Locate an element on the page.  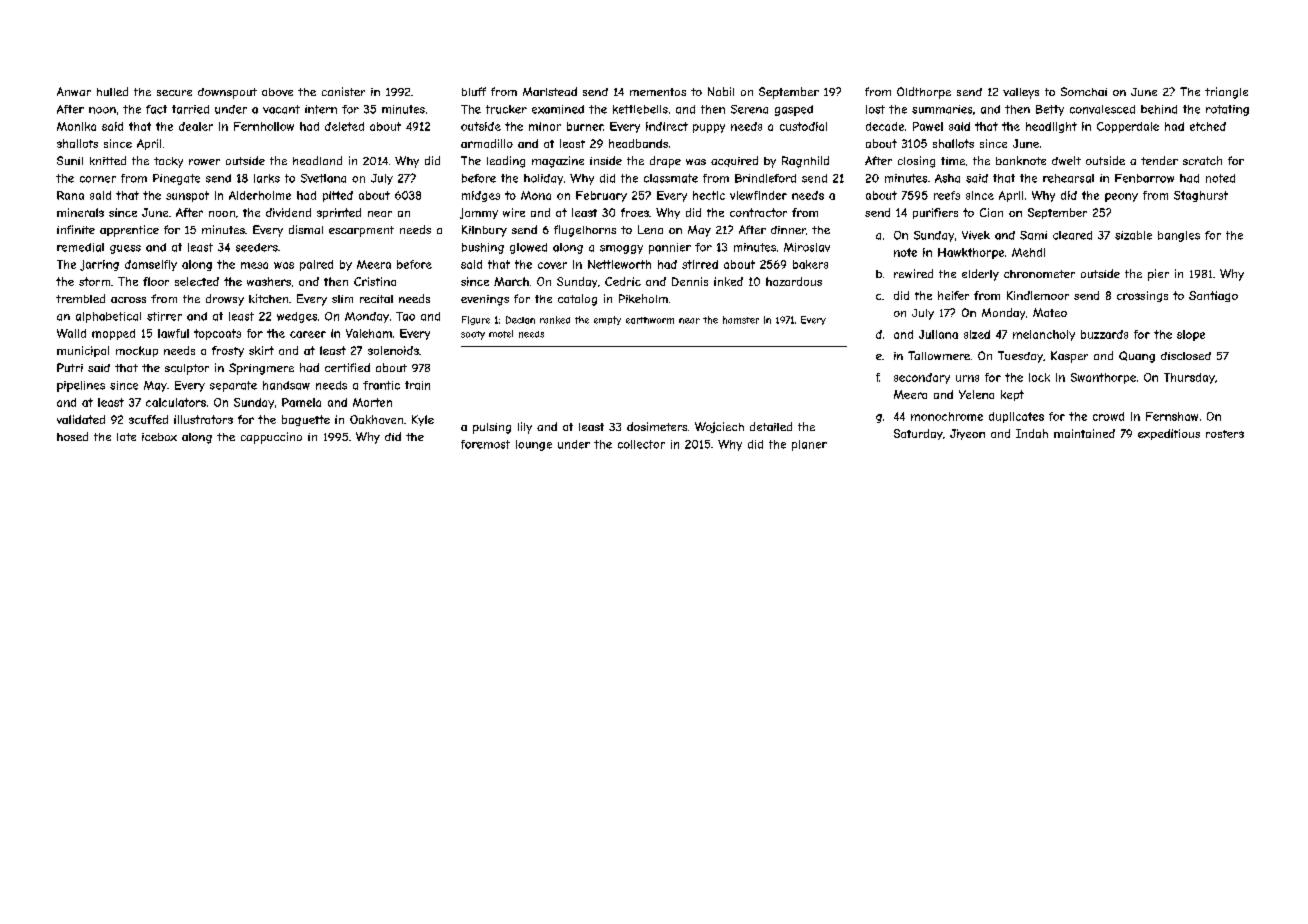
remedial is located at coordinates (80, 247).
